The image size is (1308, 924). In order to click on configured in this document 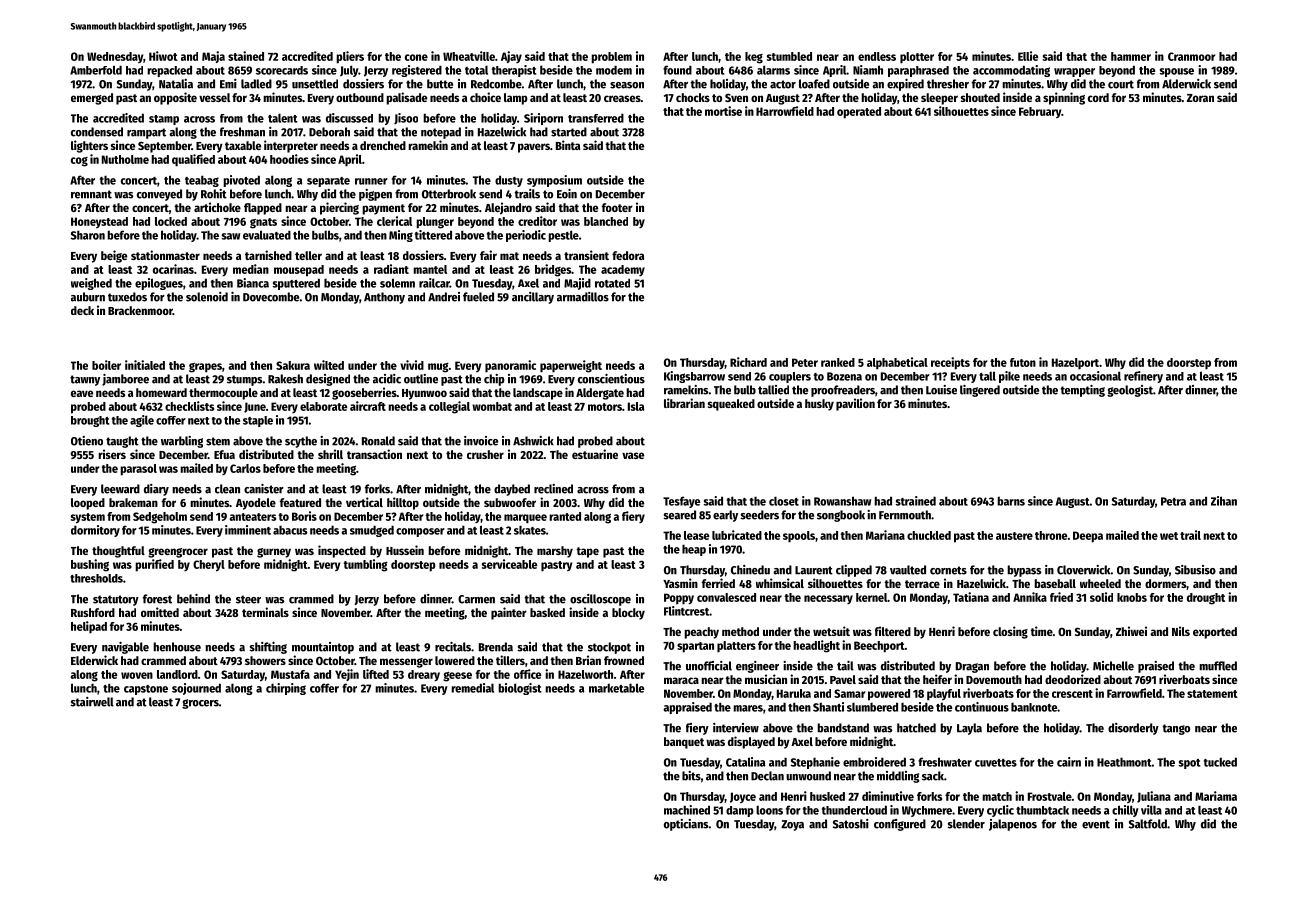, I will do `click(900, 825)`.
